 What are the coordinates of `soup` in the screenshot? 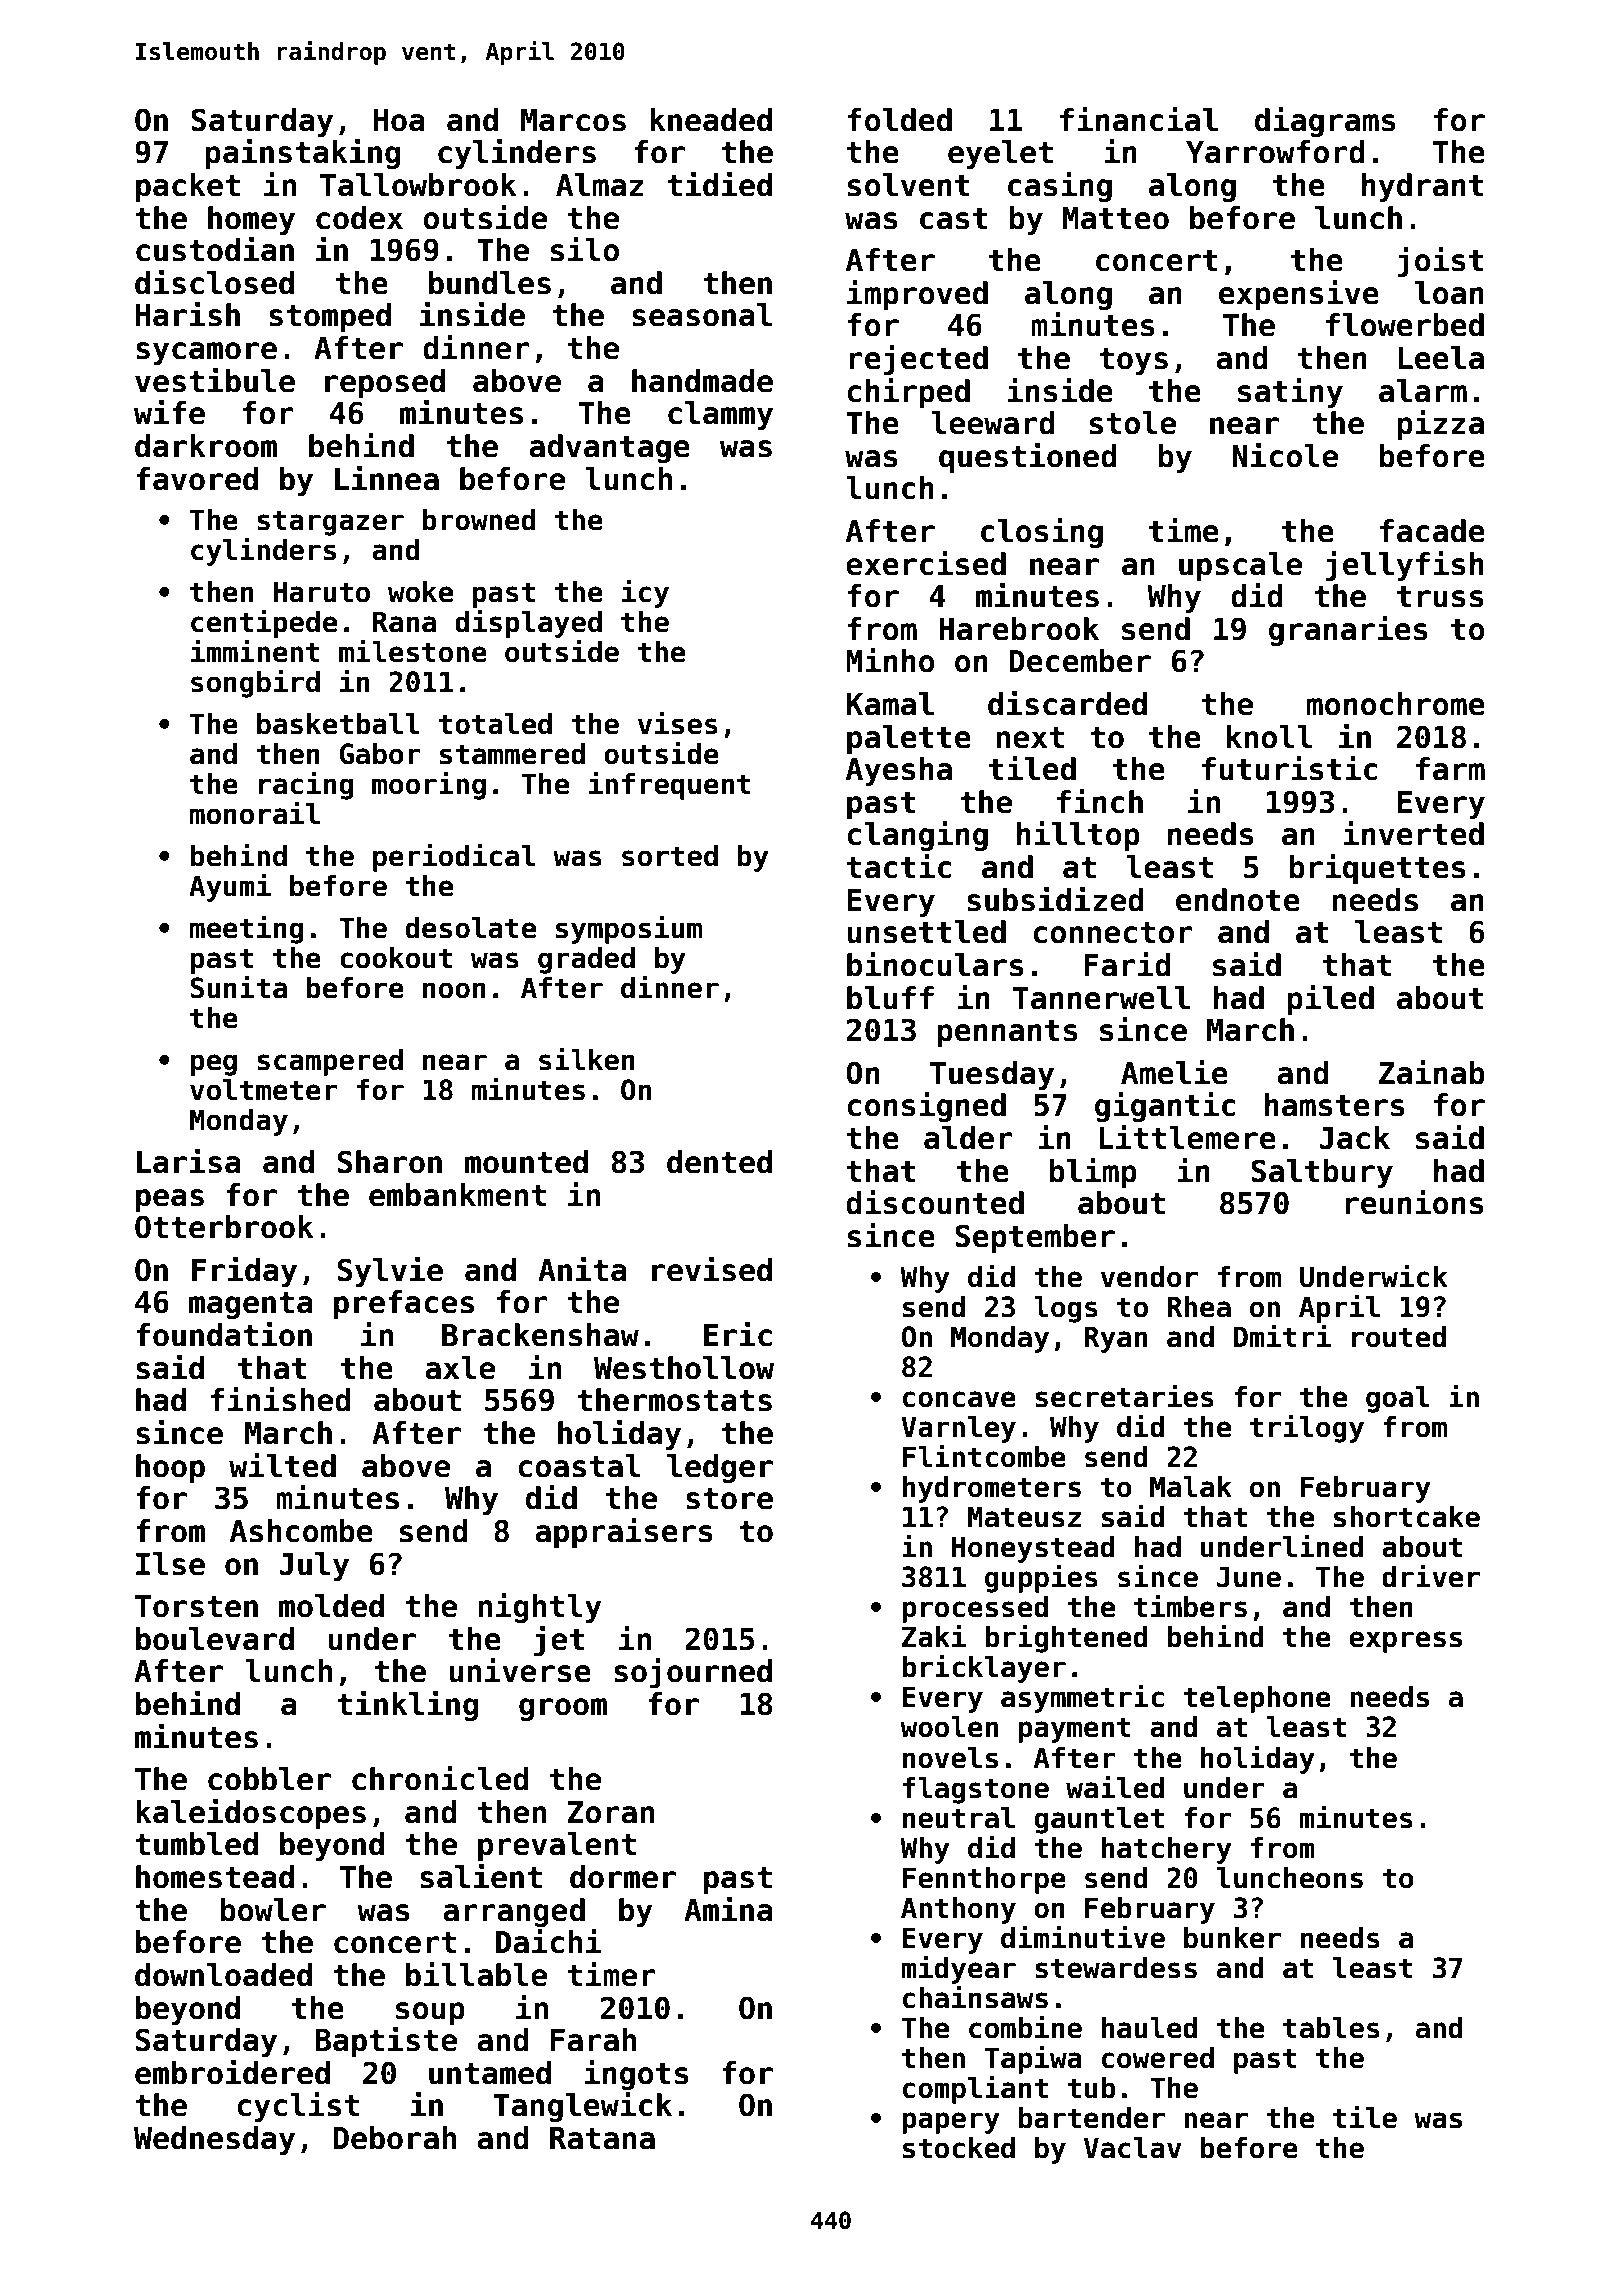 It's located at (430, 2013).
